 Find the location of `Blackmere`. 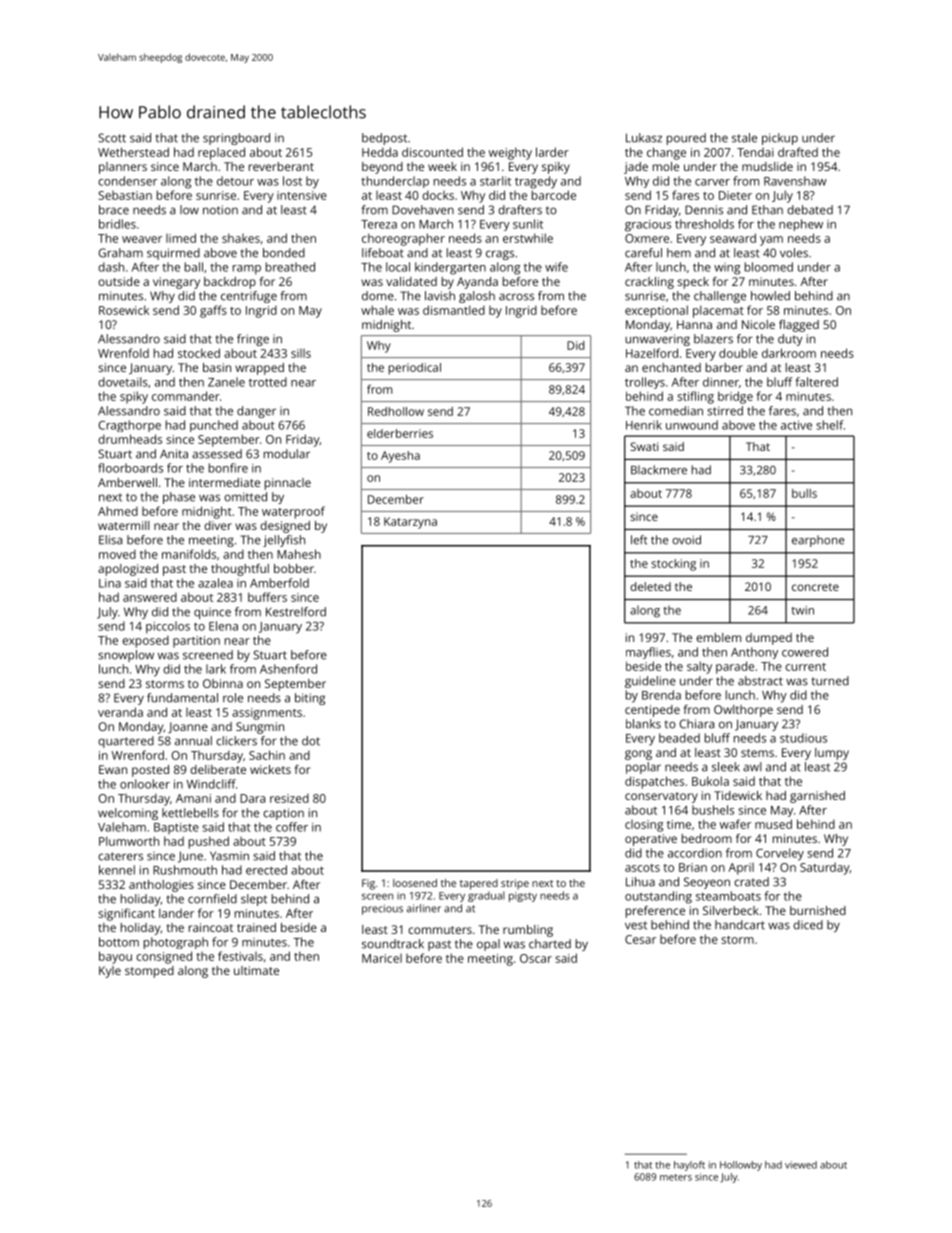

Blackmere is located at coordinates (659, 470).
